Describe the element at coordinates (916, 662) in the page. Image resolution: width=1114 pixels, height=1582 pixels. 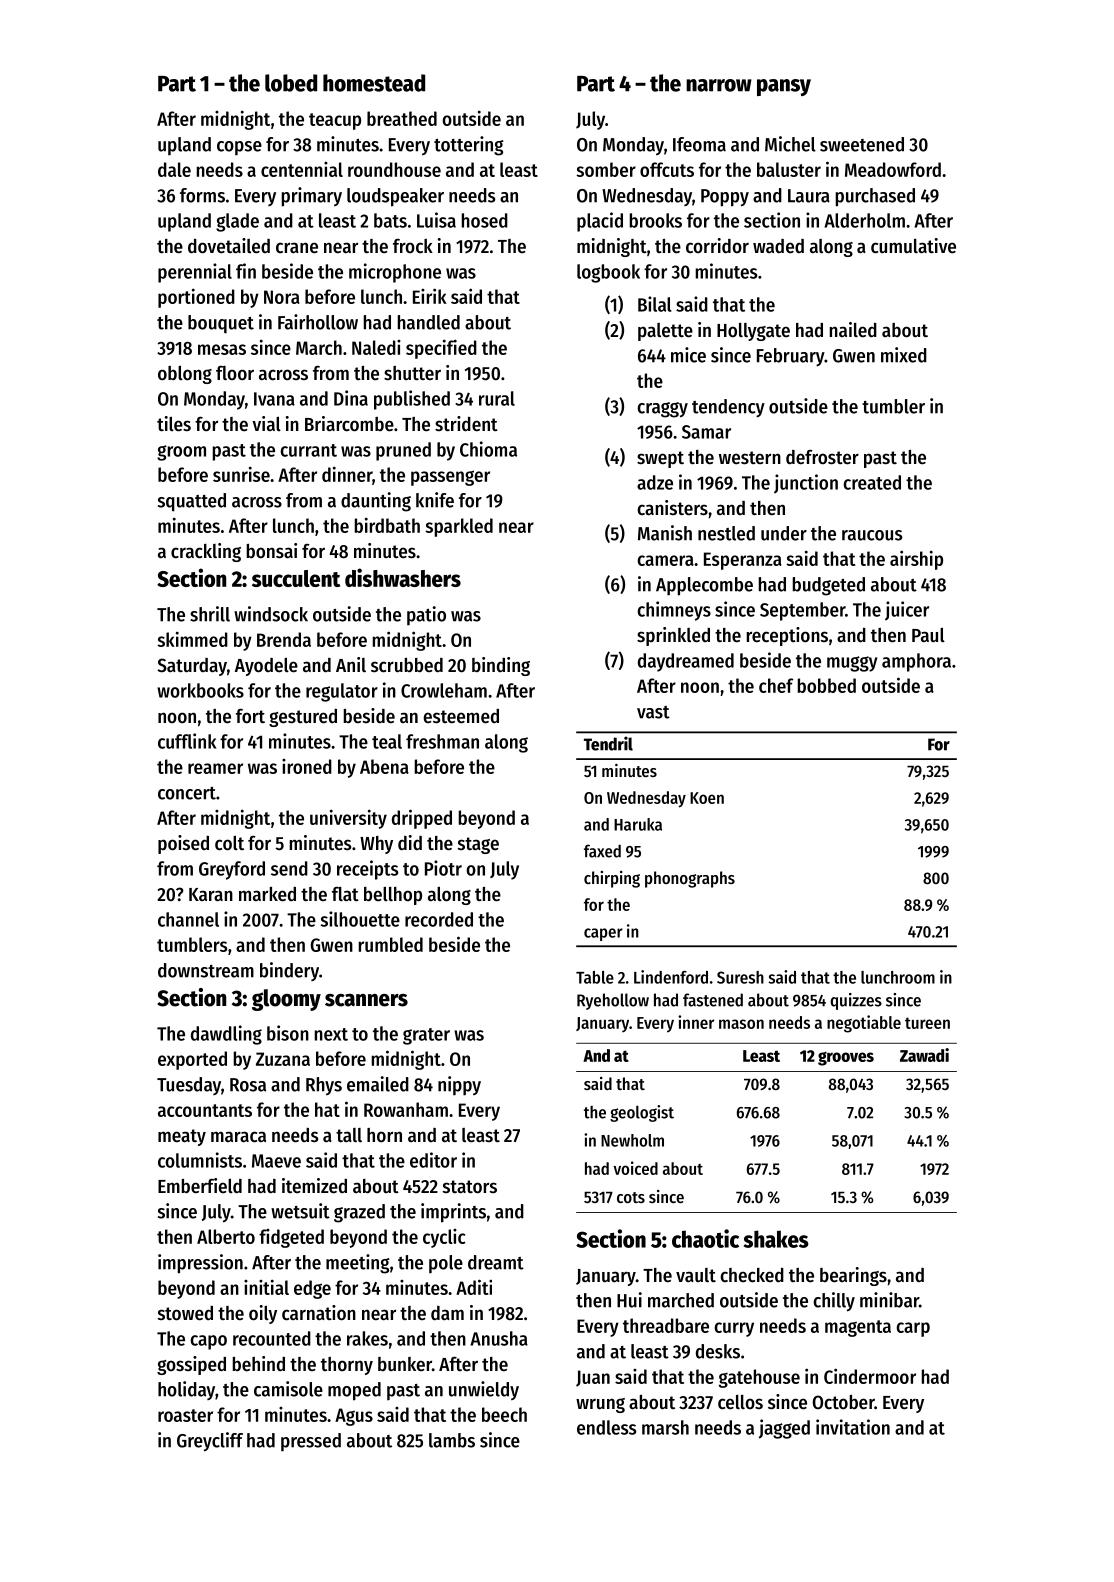
I see `amphora` at that location.
